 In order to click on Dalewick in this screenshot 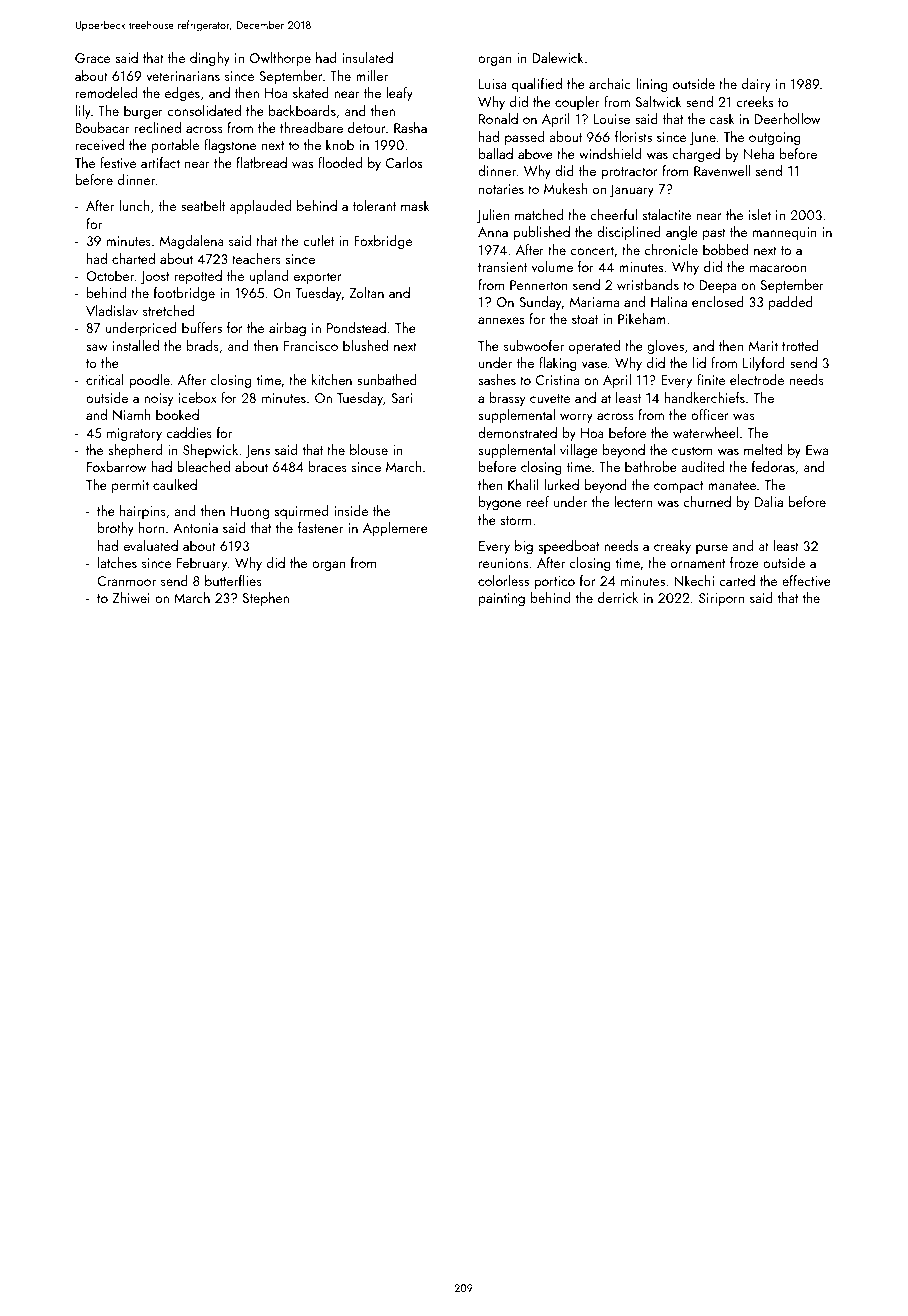, I will do `click(557, 57)`.
